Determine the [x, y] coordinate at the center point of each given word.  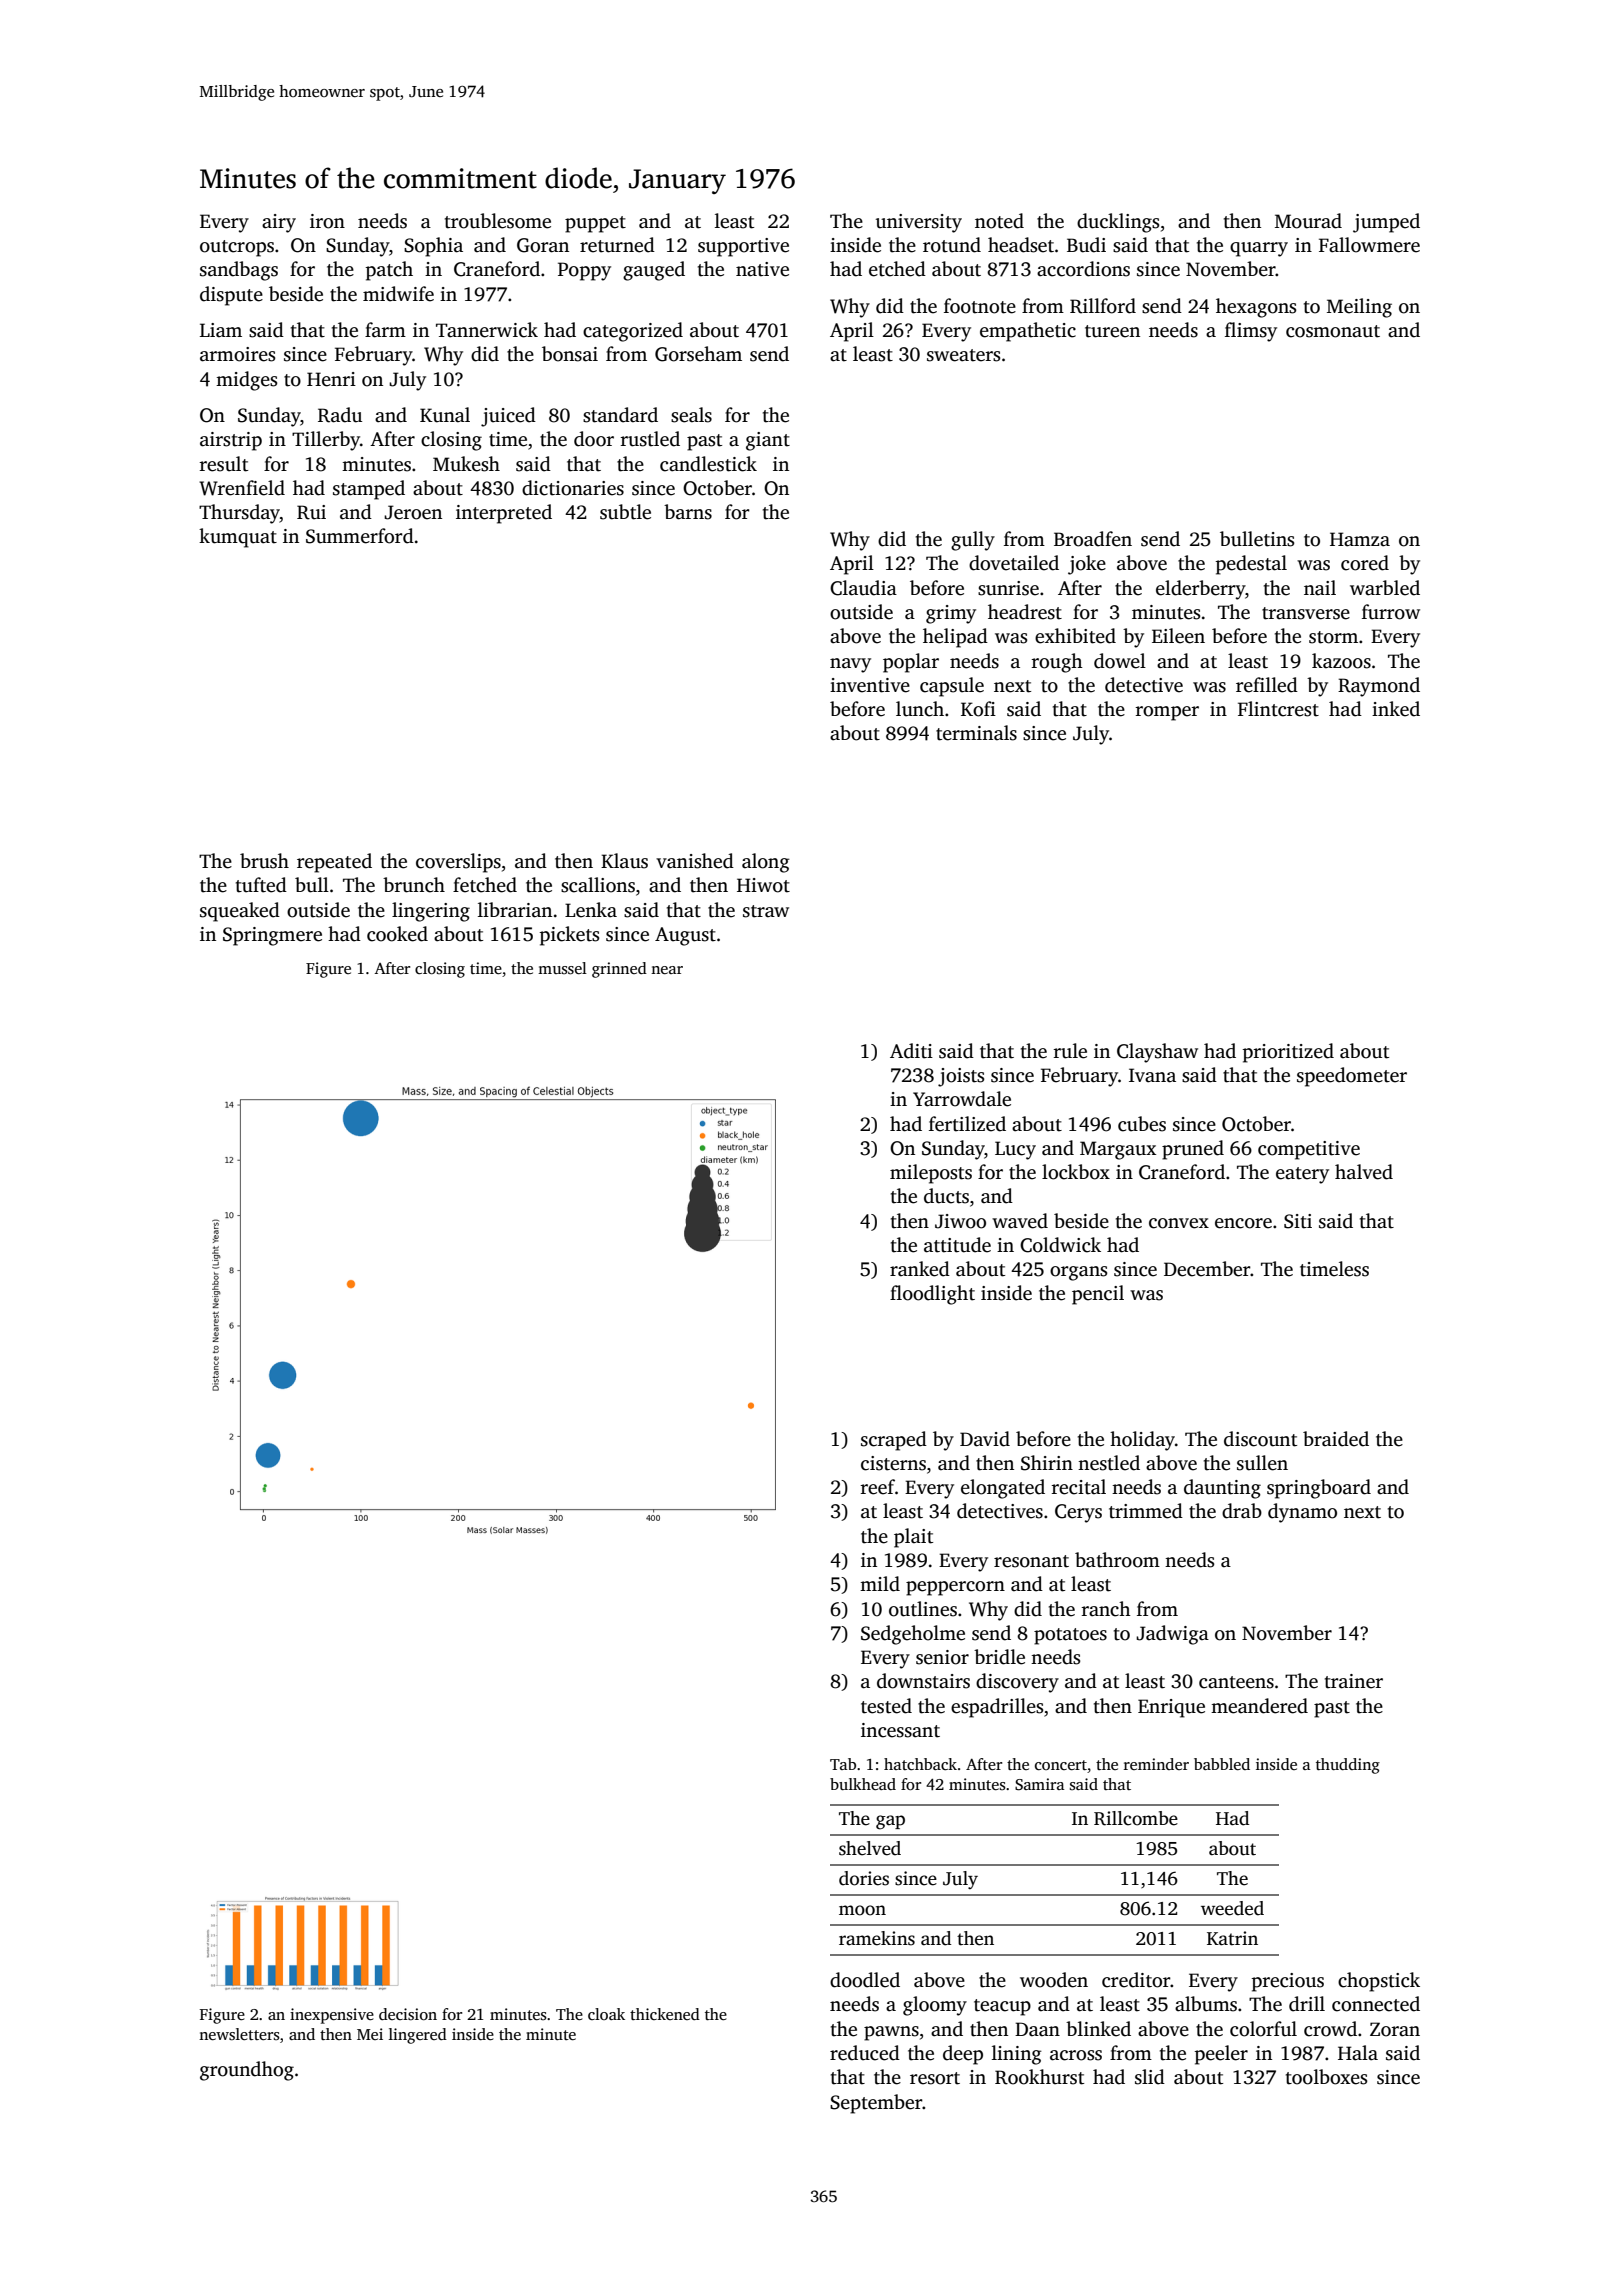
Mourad [1308, 221]
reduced [865, 2053]
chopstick [1379, 1982]
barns [688, 512]
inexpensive [332, 2016]
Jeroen [413, 512]
